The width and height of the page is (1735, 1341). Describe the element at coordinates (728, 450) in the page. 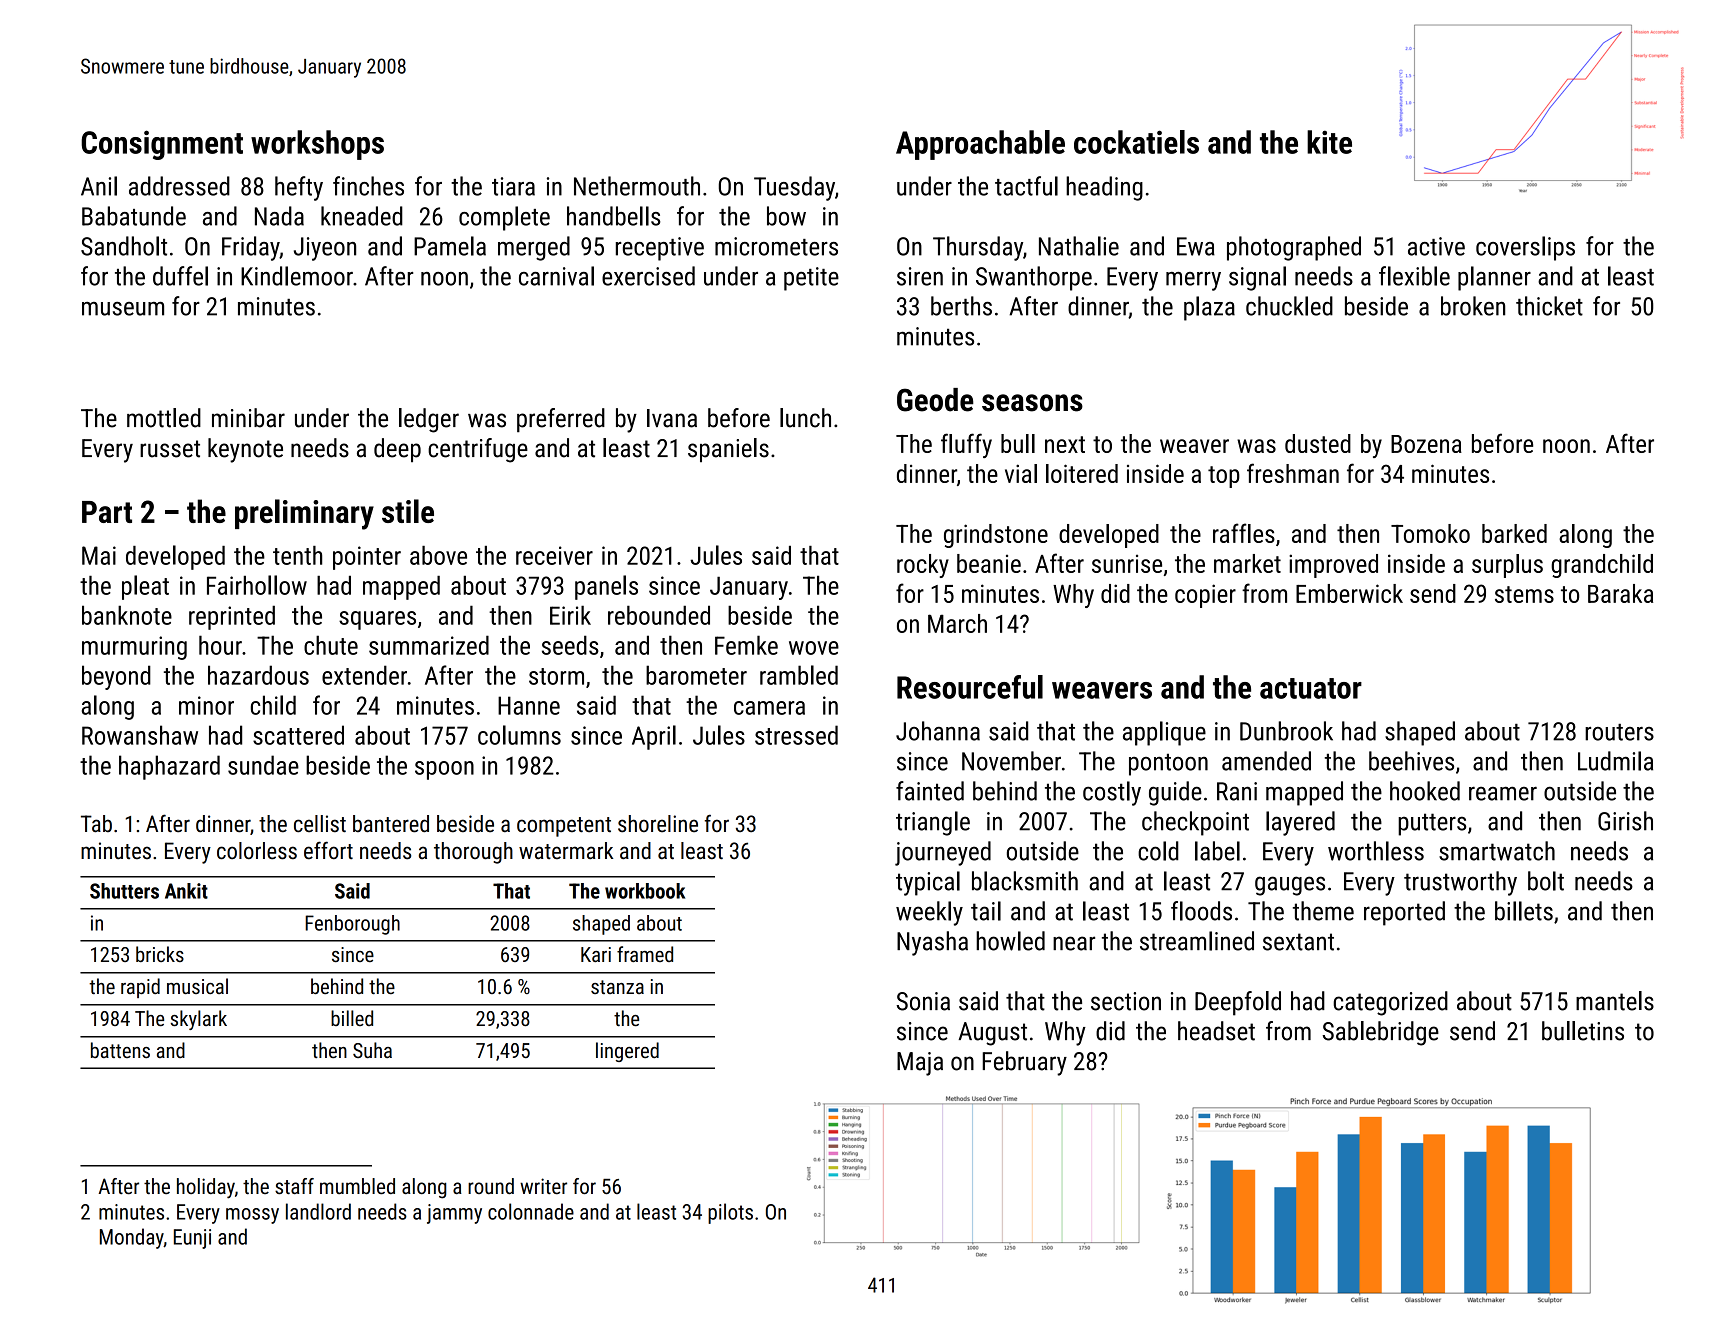

I see `spaniels` at that location.
